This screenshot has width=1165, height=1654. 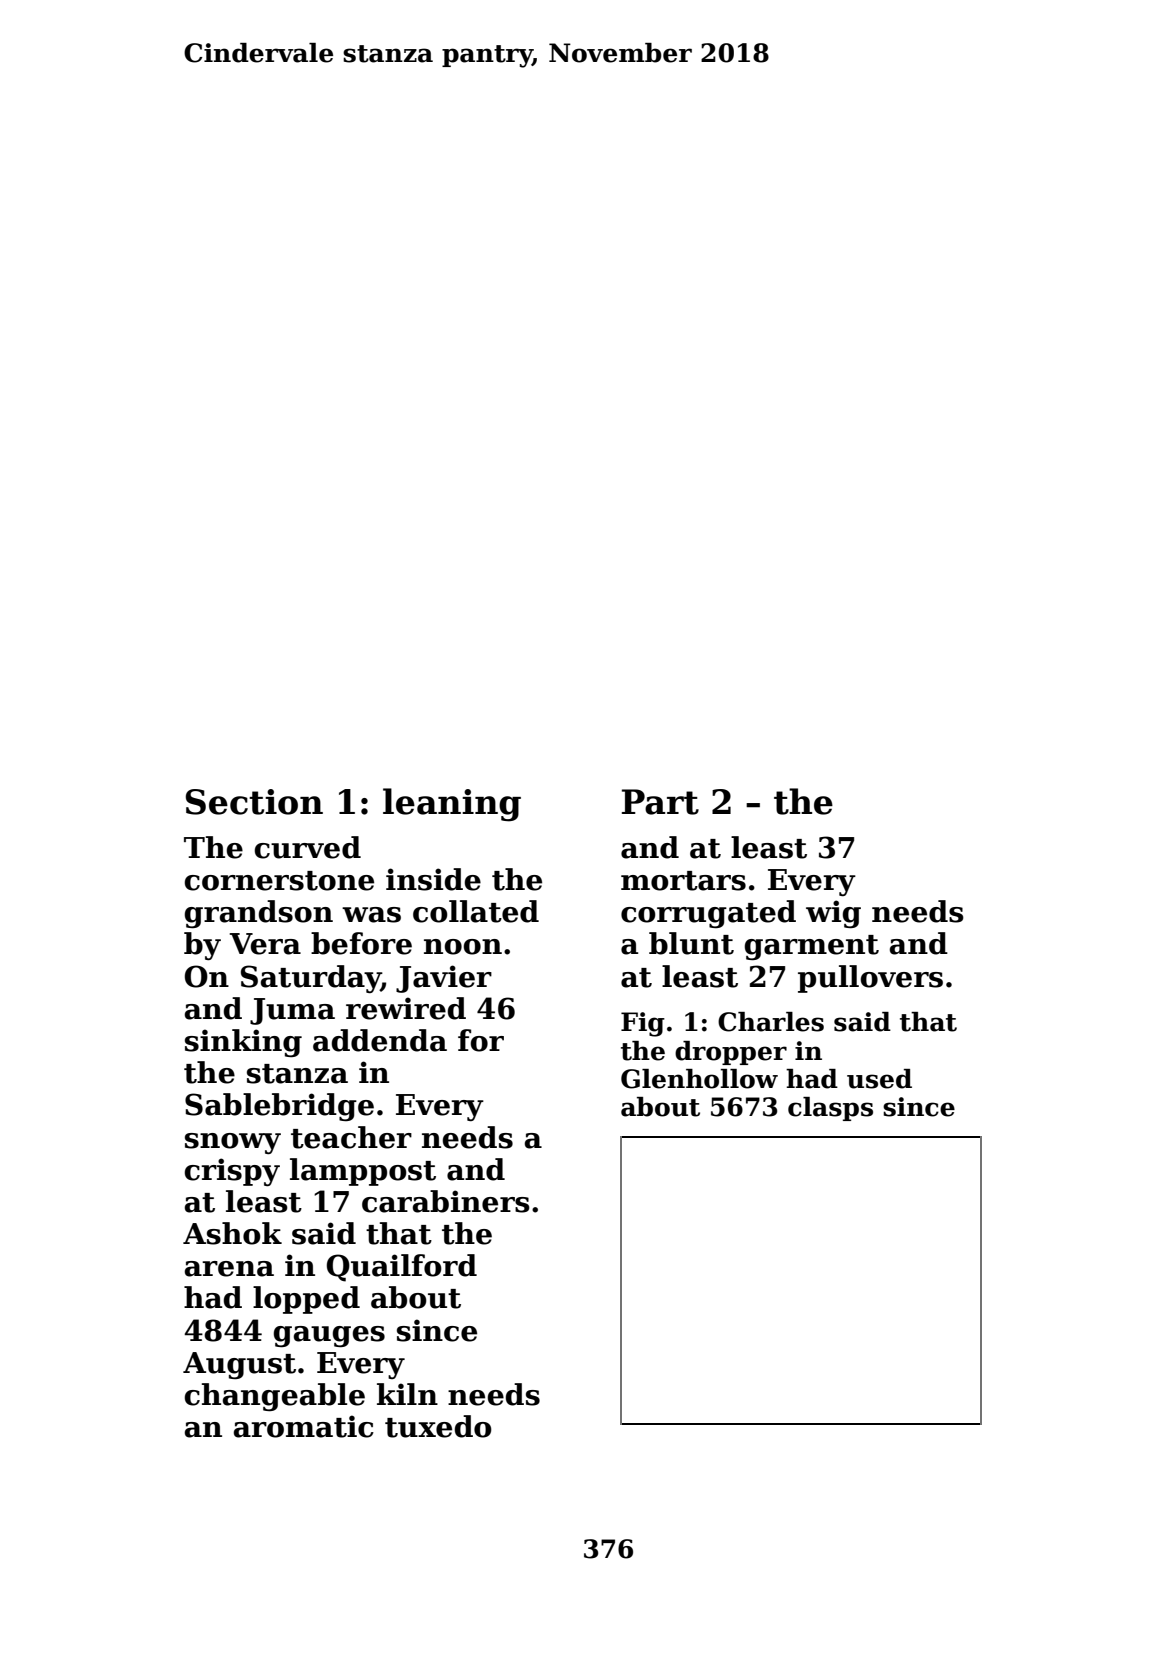 What do you see at coordinates (304, 1426) in the screenshot?
I see `aromatic` at bounding box center [304, 1426].
